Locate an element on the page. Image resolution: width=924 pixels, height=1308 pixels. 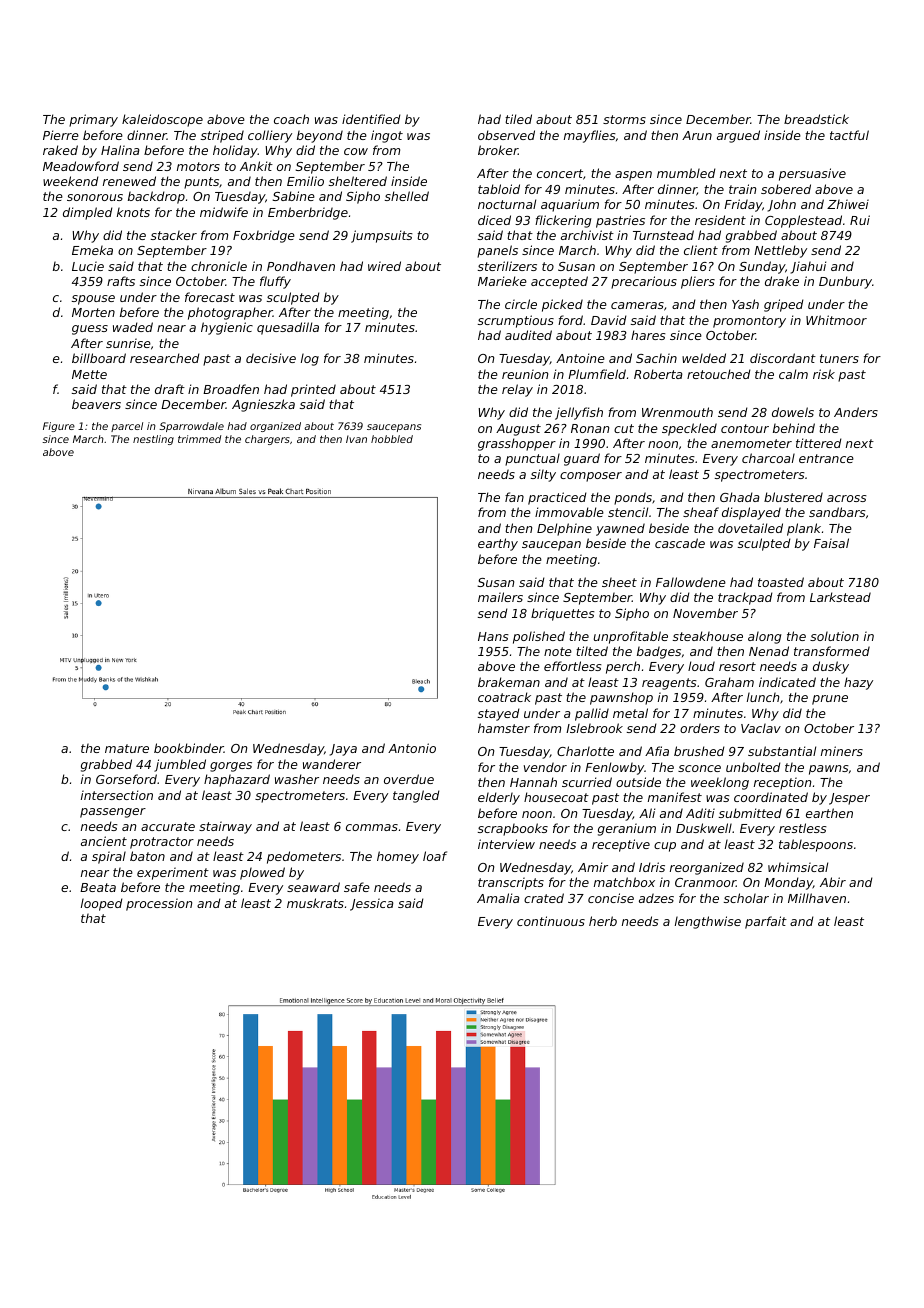
discordant is located at coordinates (783, 358).
